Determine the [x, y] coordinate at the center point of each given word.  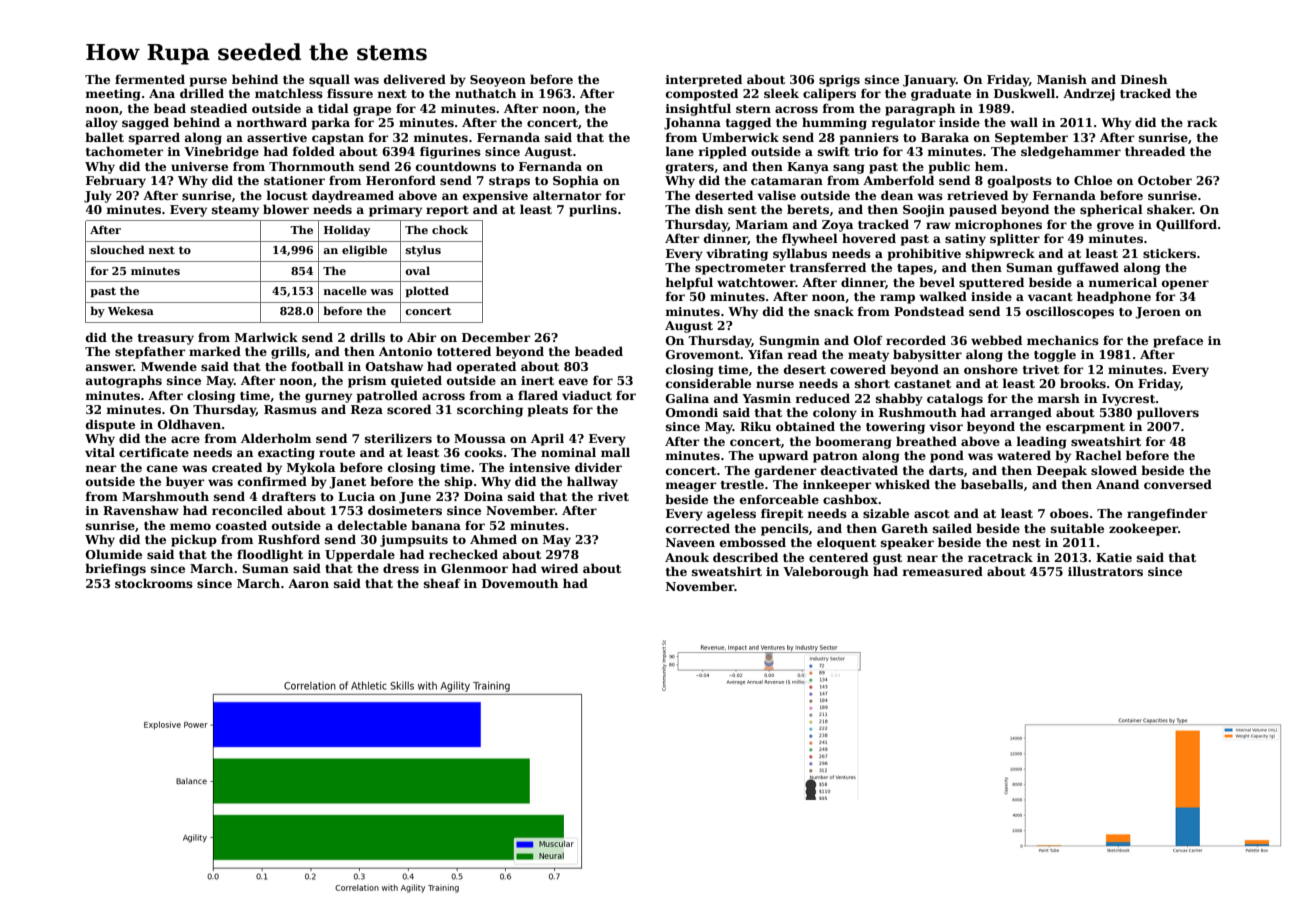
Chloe [1093, 180]
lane [679, 151]
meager [691, 487]
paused [973, 210]
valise [776, 195]
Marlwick [266, 337]
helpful [689, 283]
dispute [110, 425]
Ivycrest [1128, 400]
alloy [102, 123]
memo [190, 526]
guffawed [1088, 268]
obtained [805, 426]
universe [199, 166]
